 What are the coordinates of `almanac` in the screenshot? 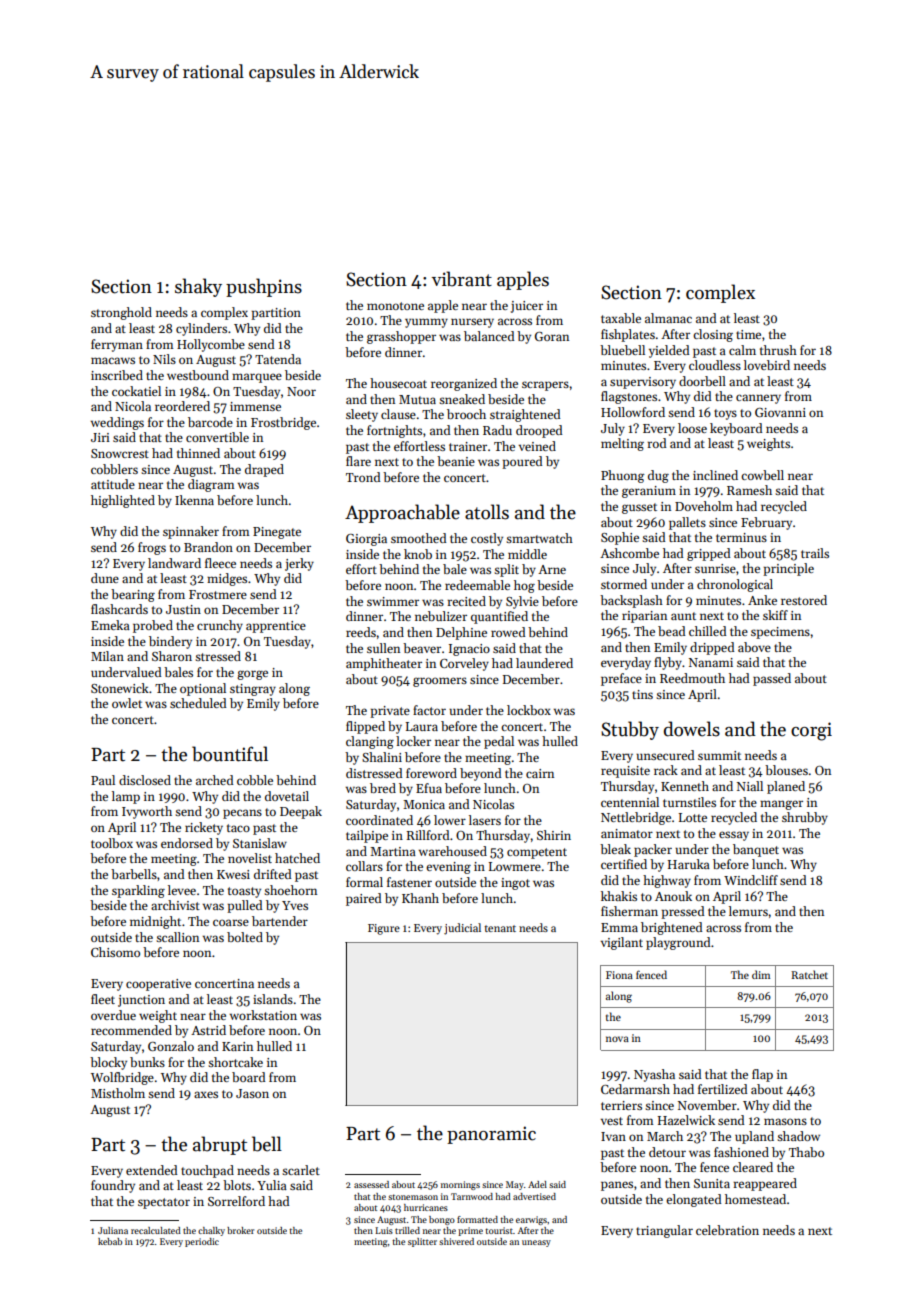 It's located at (668, 318).
